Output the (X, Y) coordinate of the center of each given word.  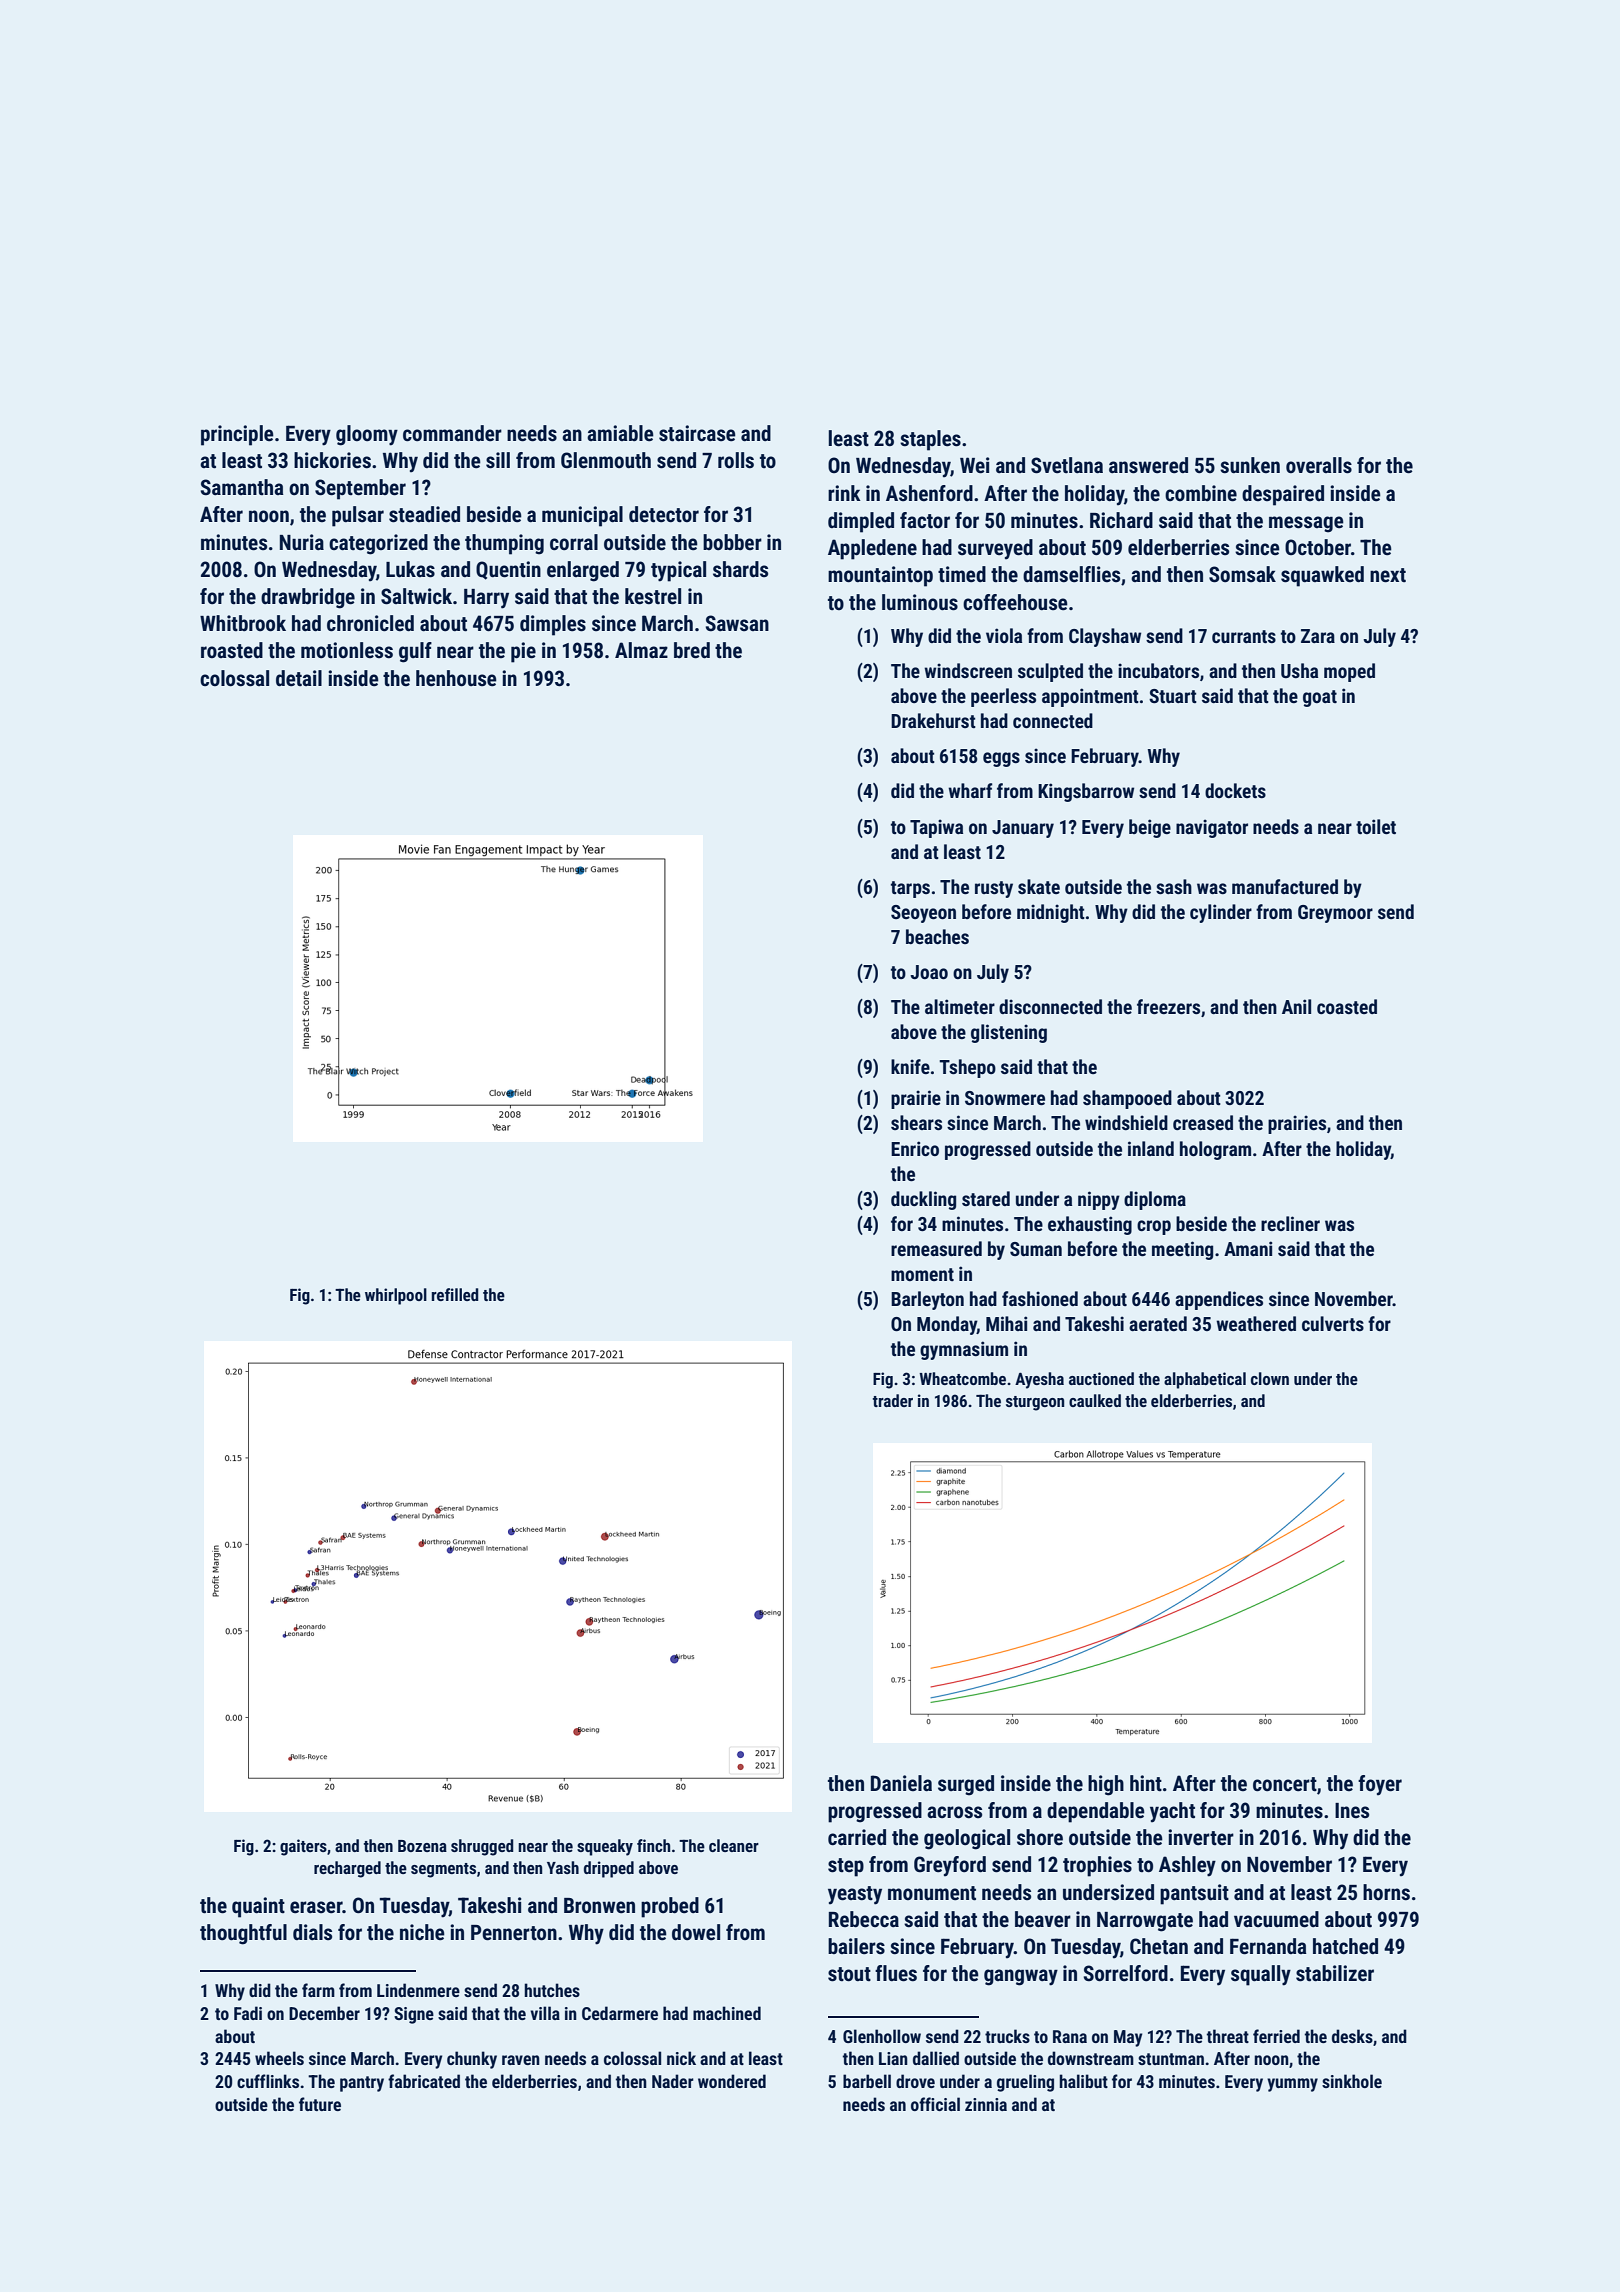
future (320, 2104)
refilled (455, 1294)
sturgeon (1035, 1403)
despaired (1283, 495)
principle (237, 435)
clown (1270, 1378)
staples (930, 440)
